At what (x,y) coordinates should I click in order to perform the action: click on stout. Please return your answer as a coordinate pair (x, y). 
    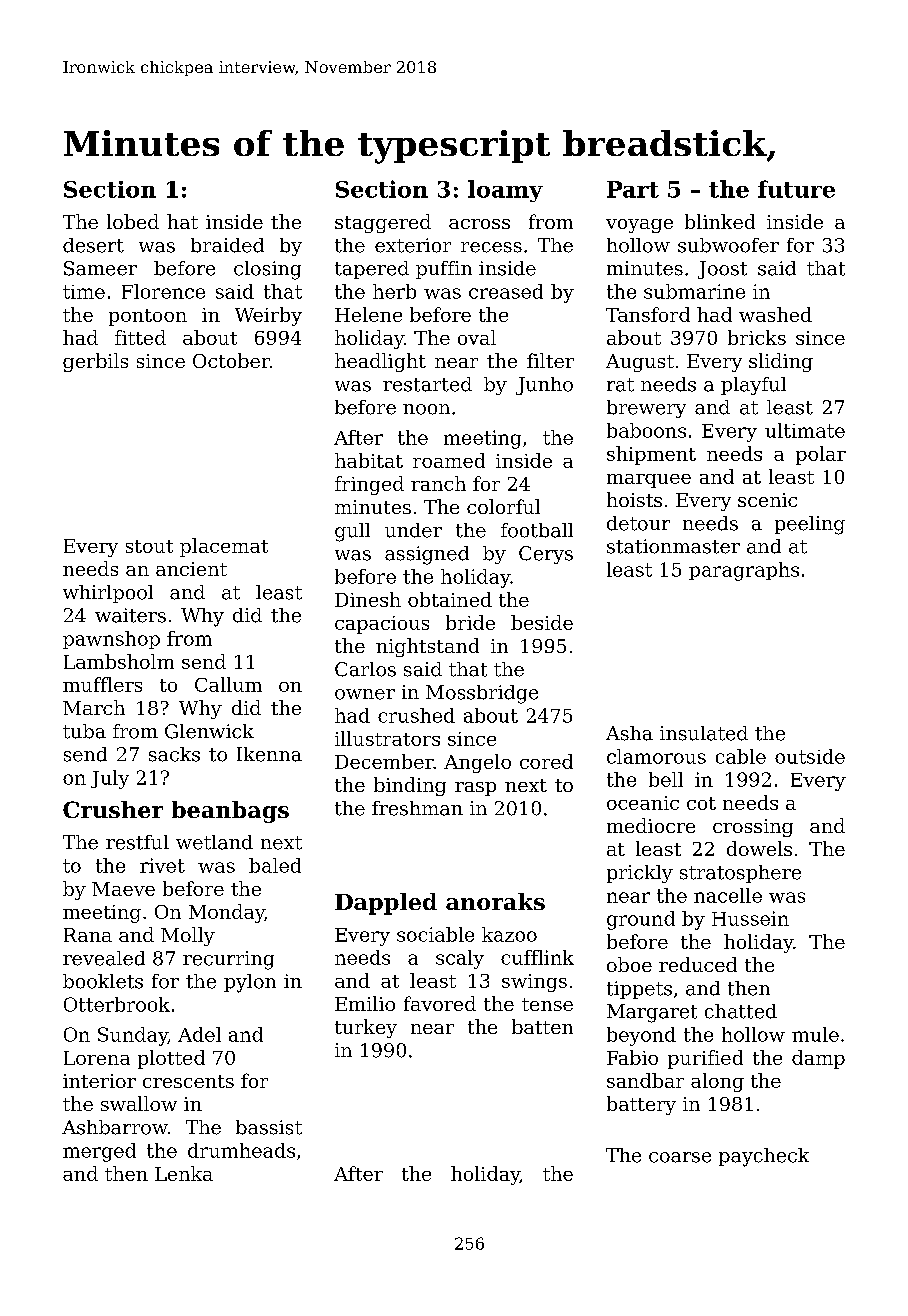
    Looking at the image, I should click on (149, 546).
